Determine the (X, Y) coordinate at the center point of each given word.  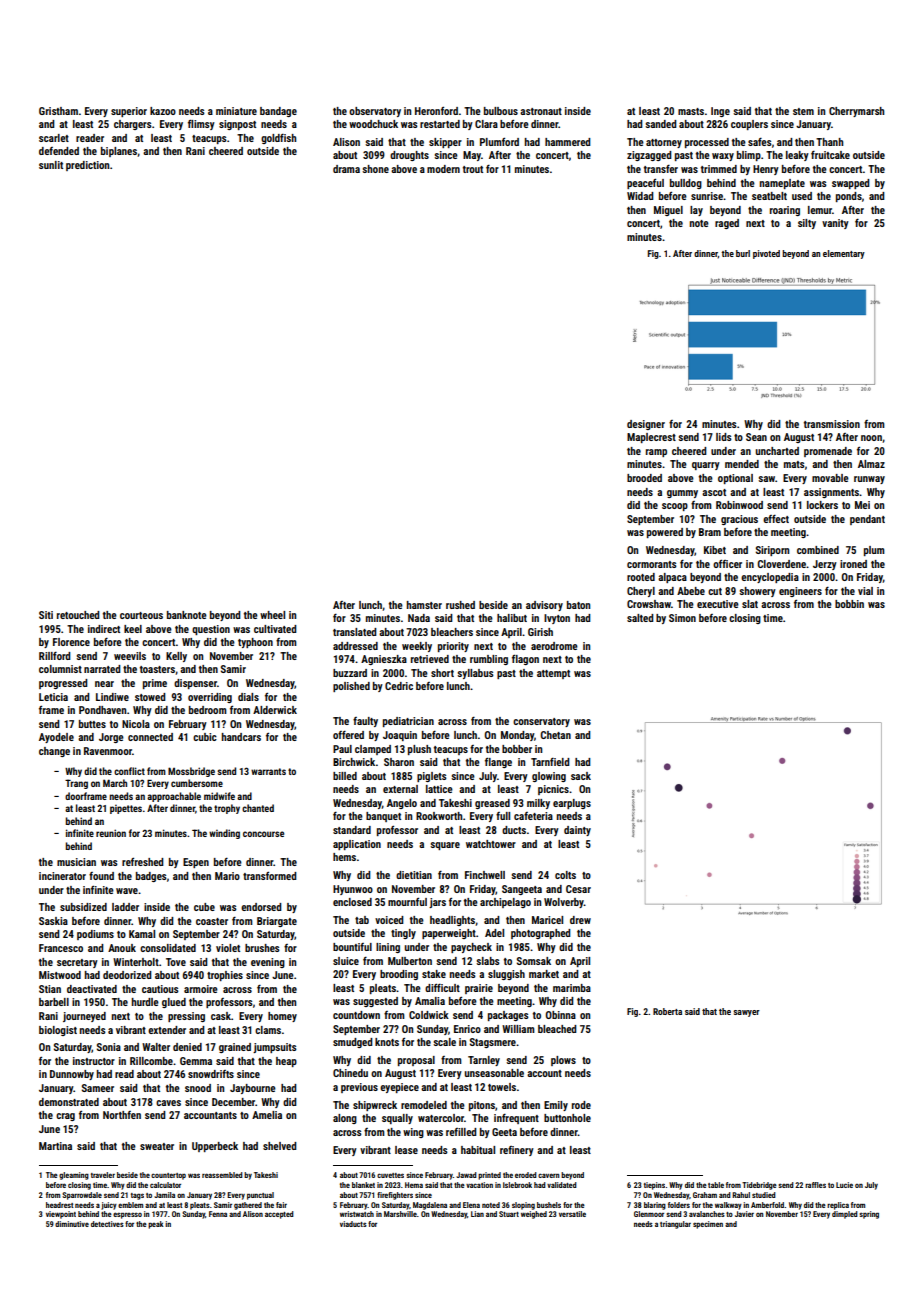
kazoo (163, 111)
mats (794, 464)
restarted (440, 124)
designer (646, 425)
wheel (272, 615)
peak (156, 1225)
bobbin (849, 604)
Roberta (667, 1011)
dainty (577, 831)
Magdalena (430, 1206)
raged (727, 224)
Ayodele (56, 738)
